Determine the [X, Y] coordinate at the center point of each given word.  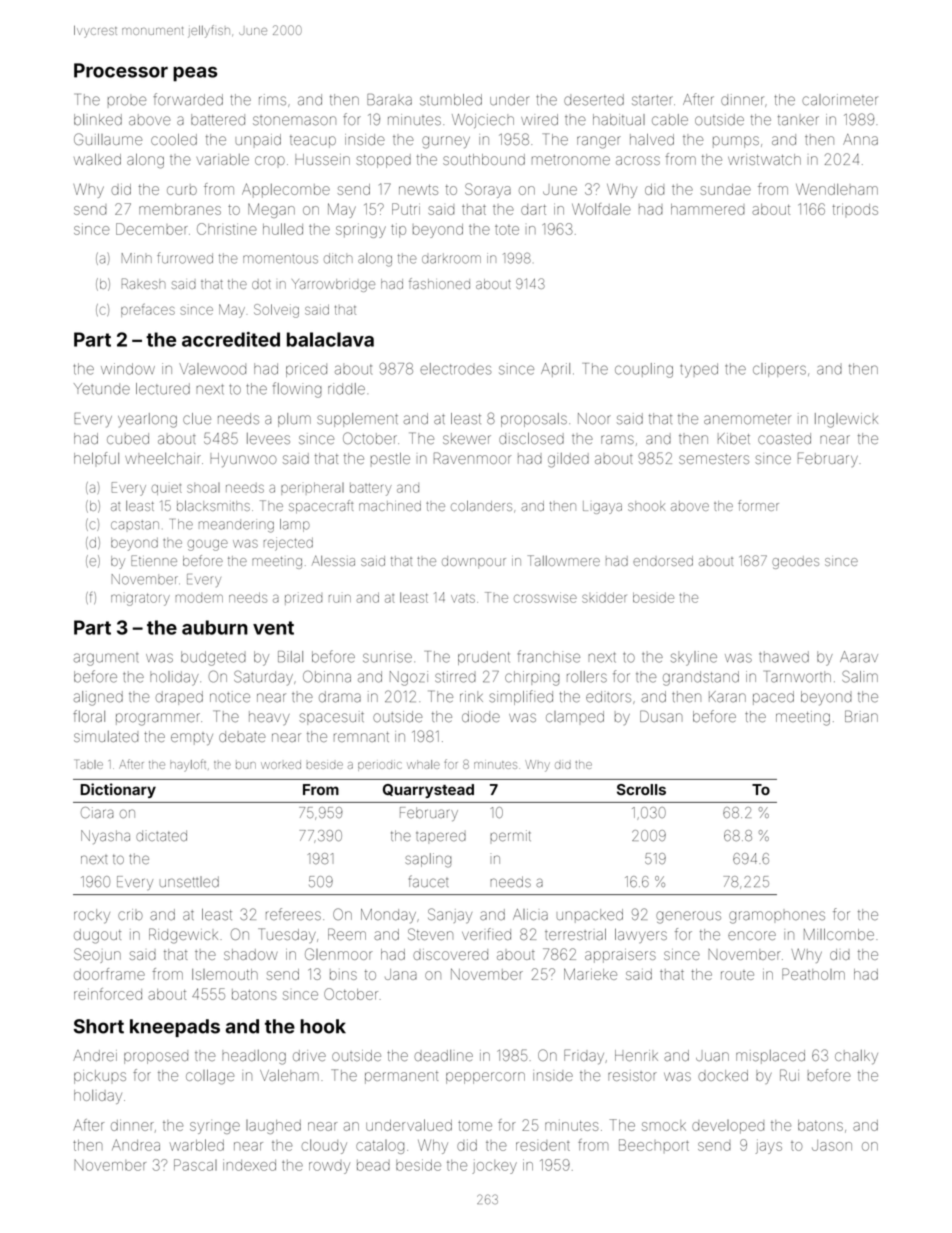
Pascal [195, 1165]
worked [281, 764]
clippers [779, 370]
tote [507, 230]
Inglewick [846, 420]
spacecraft [321, 507]
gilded [568, 460]
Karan [727, 697]
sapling [428, 860]
